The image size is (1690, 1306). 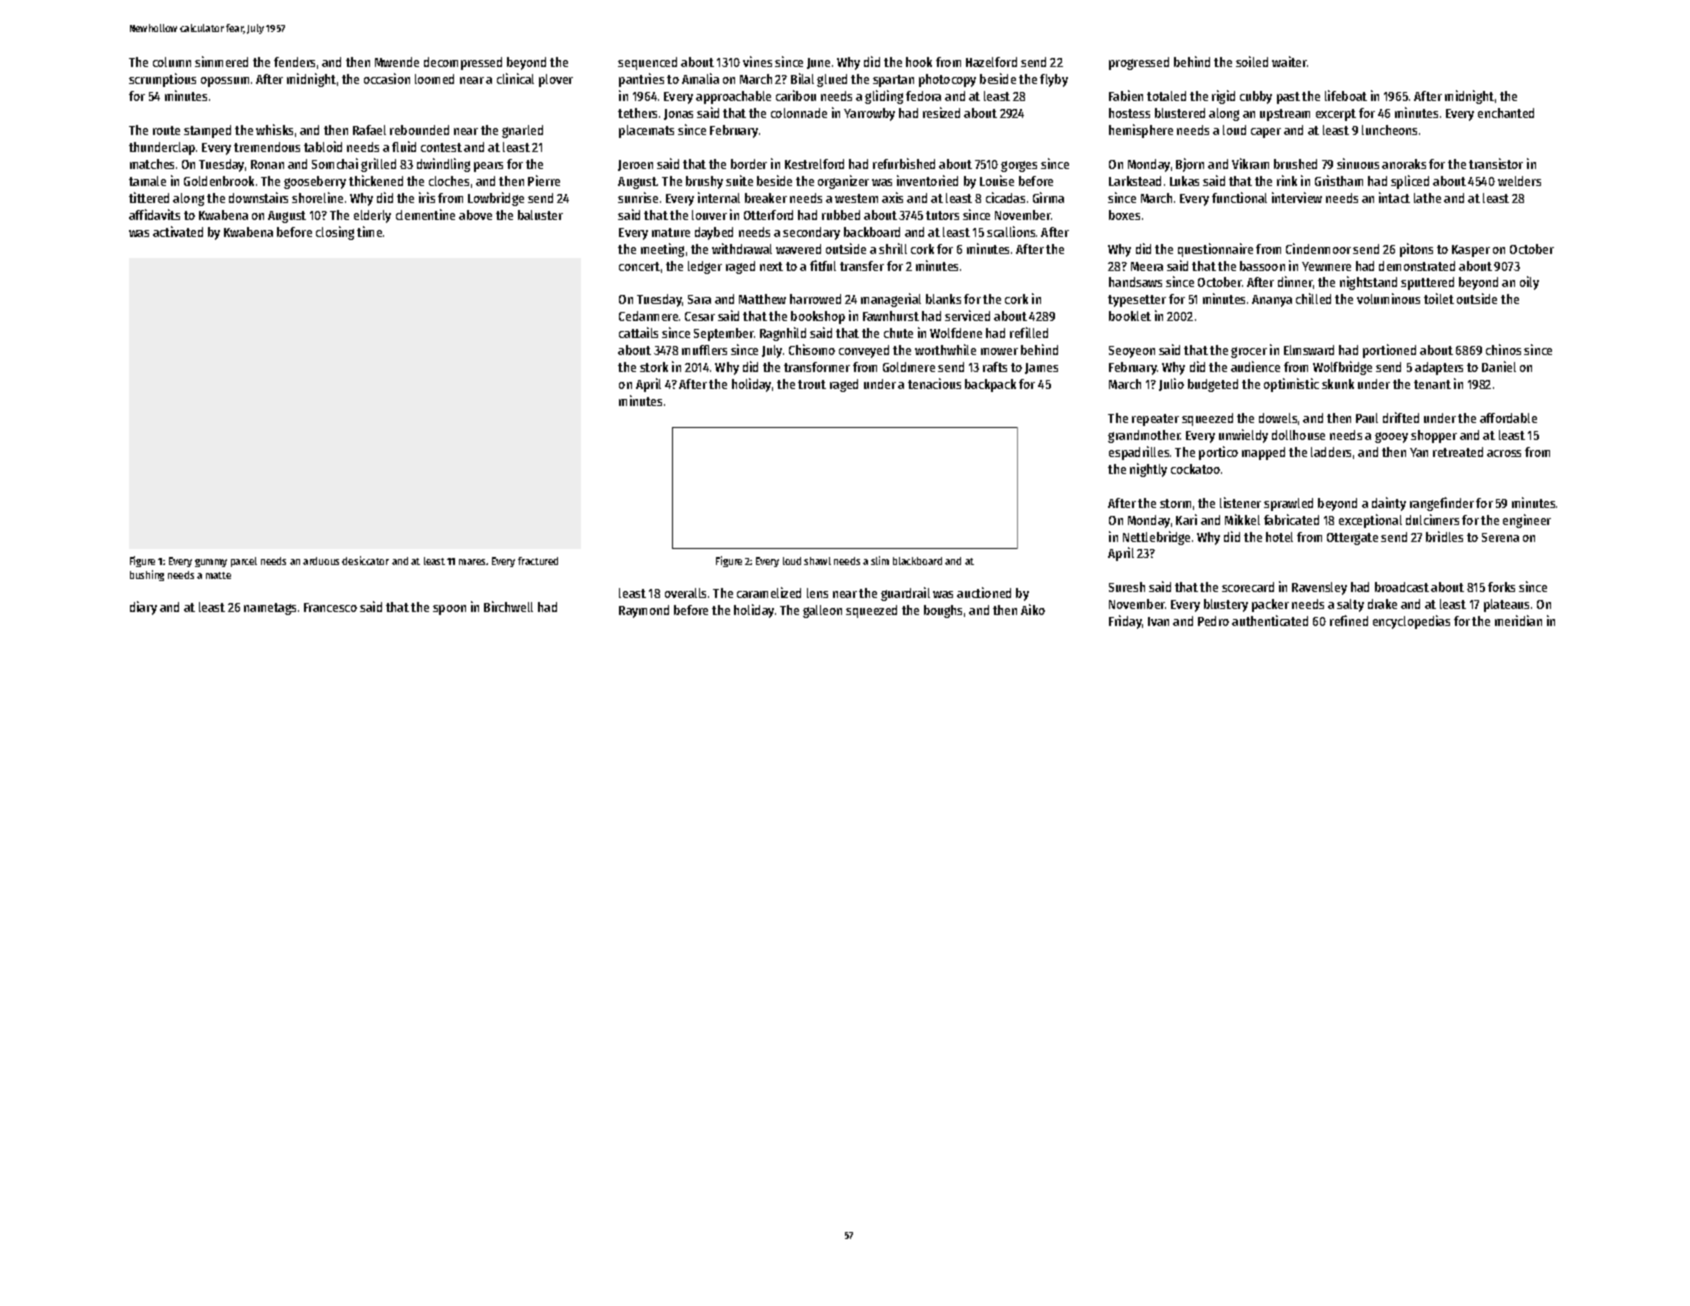 I want to click on nametags, so click(x=270, y=609).
